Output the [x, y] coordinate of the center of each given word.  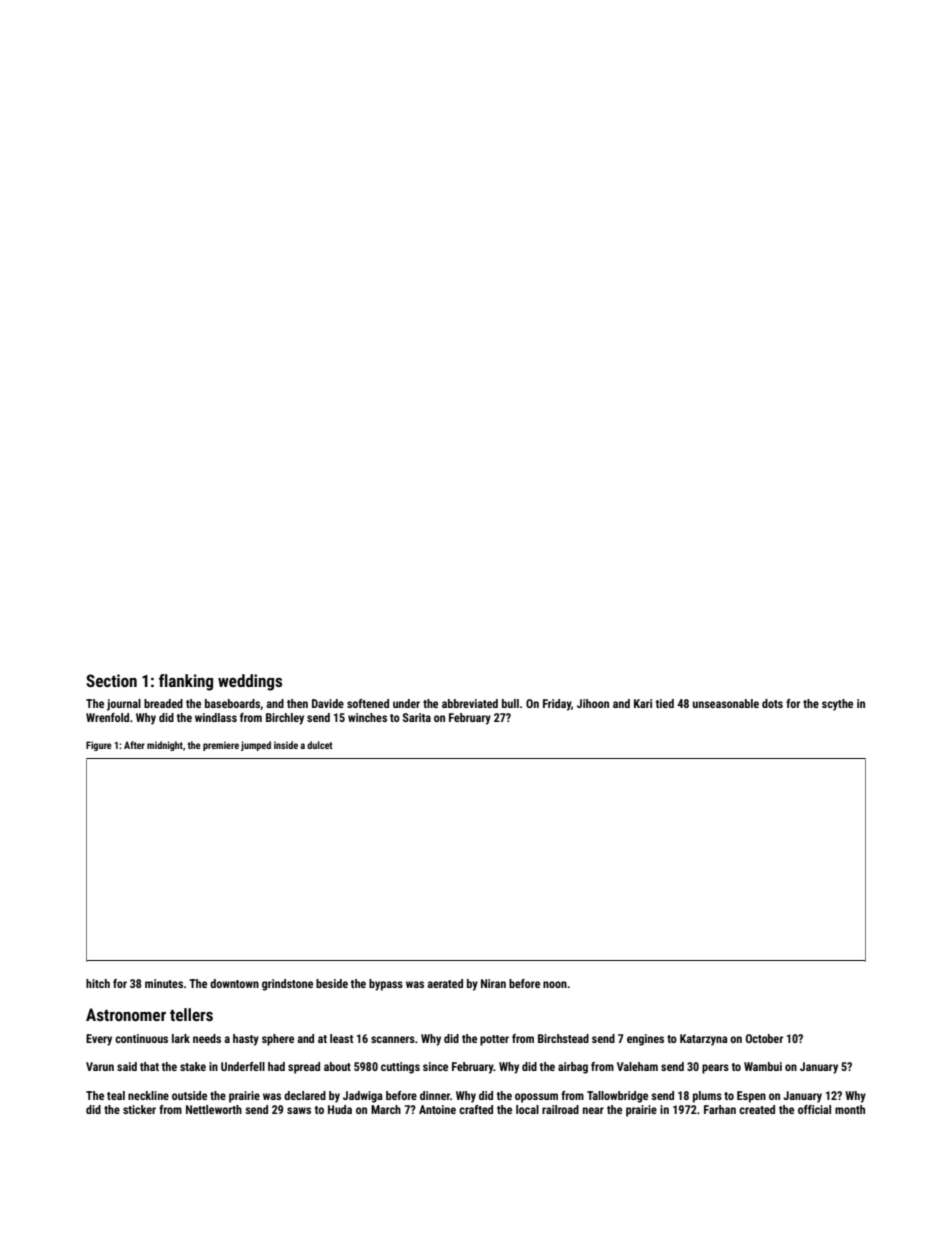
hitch [98, 983]
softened [368, 703]
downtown [234, 983]
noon [555, 984]
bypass [386, 985]
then [297, 703]
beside [332, 983]
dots [772, 703]
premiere [221, 746]
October [764, 1038]
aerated [445, 983]
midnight [165, 746]
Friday [557, 705]
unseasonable [726, 703]
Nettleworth [214, 1109]
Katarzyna [704, 1040]
